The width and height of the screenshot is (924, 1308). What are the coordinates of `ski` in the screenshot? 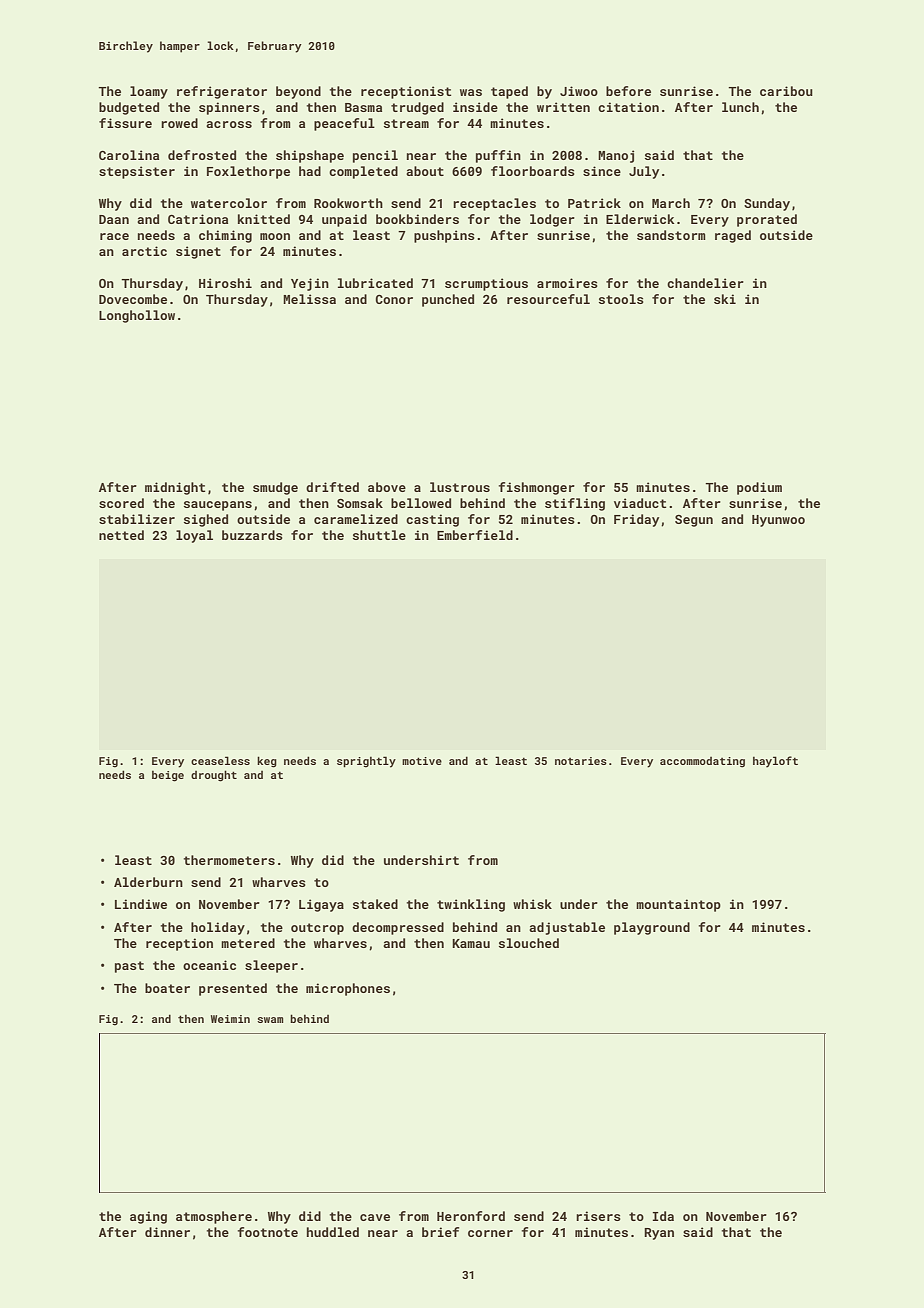 It's located at (725, 299).
